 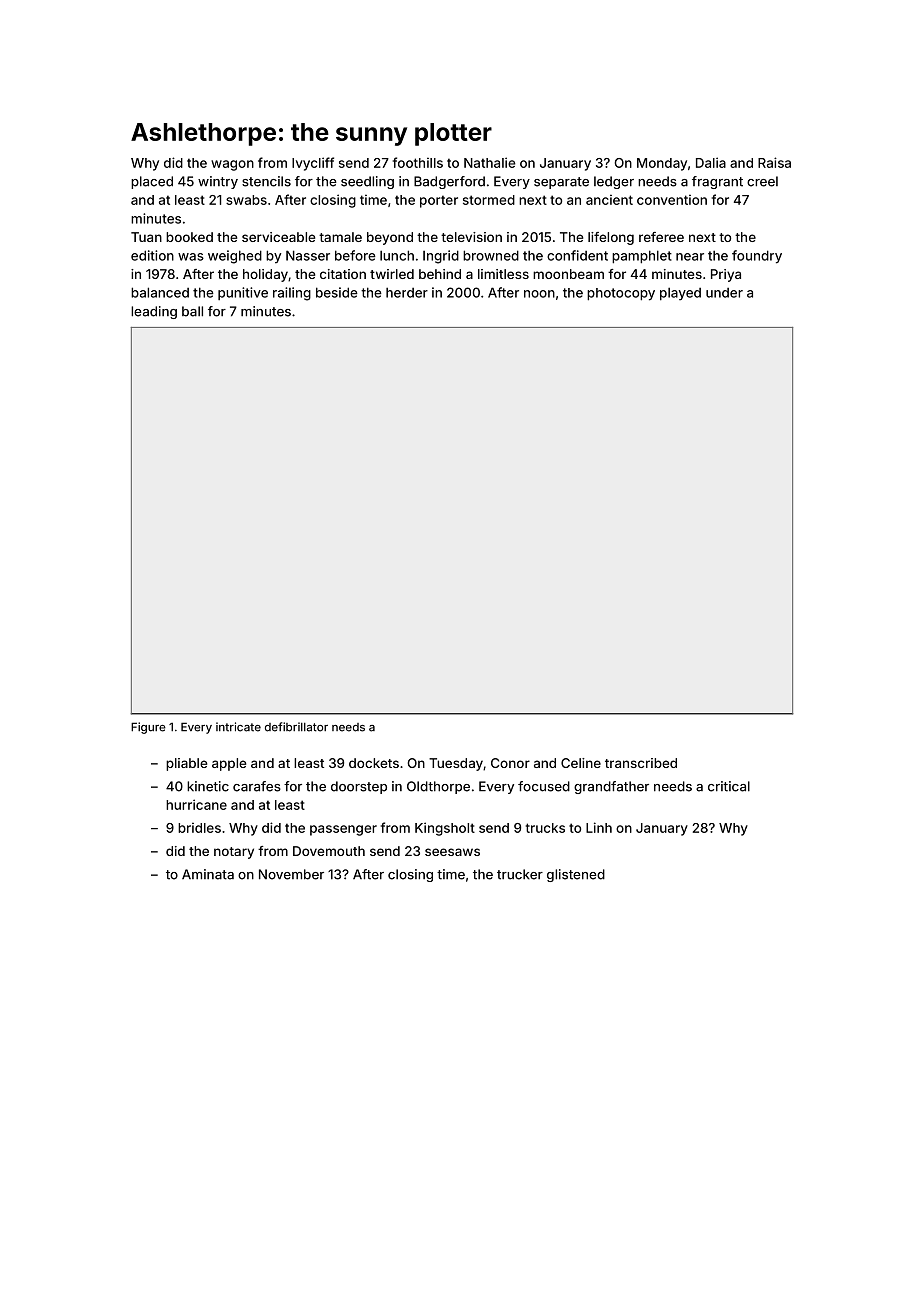 I want to click on wagon, so click(x=232, y=165).
